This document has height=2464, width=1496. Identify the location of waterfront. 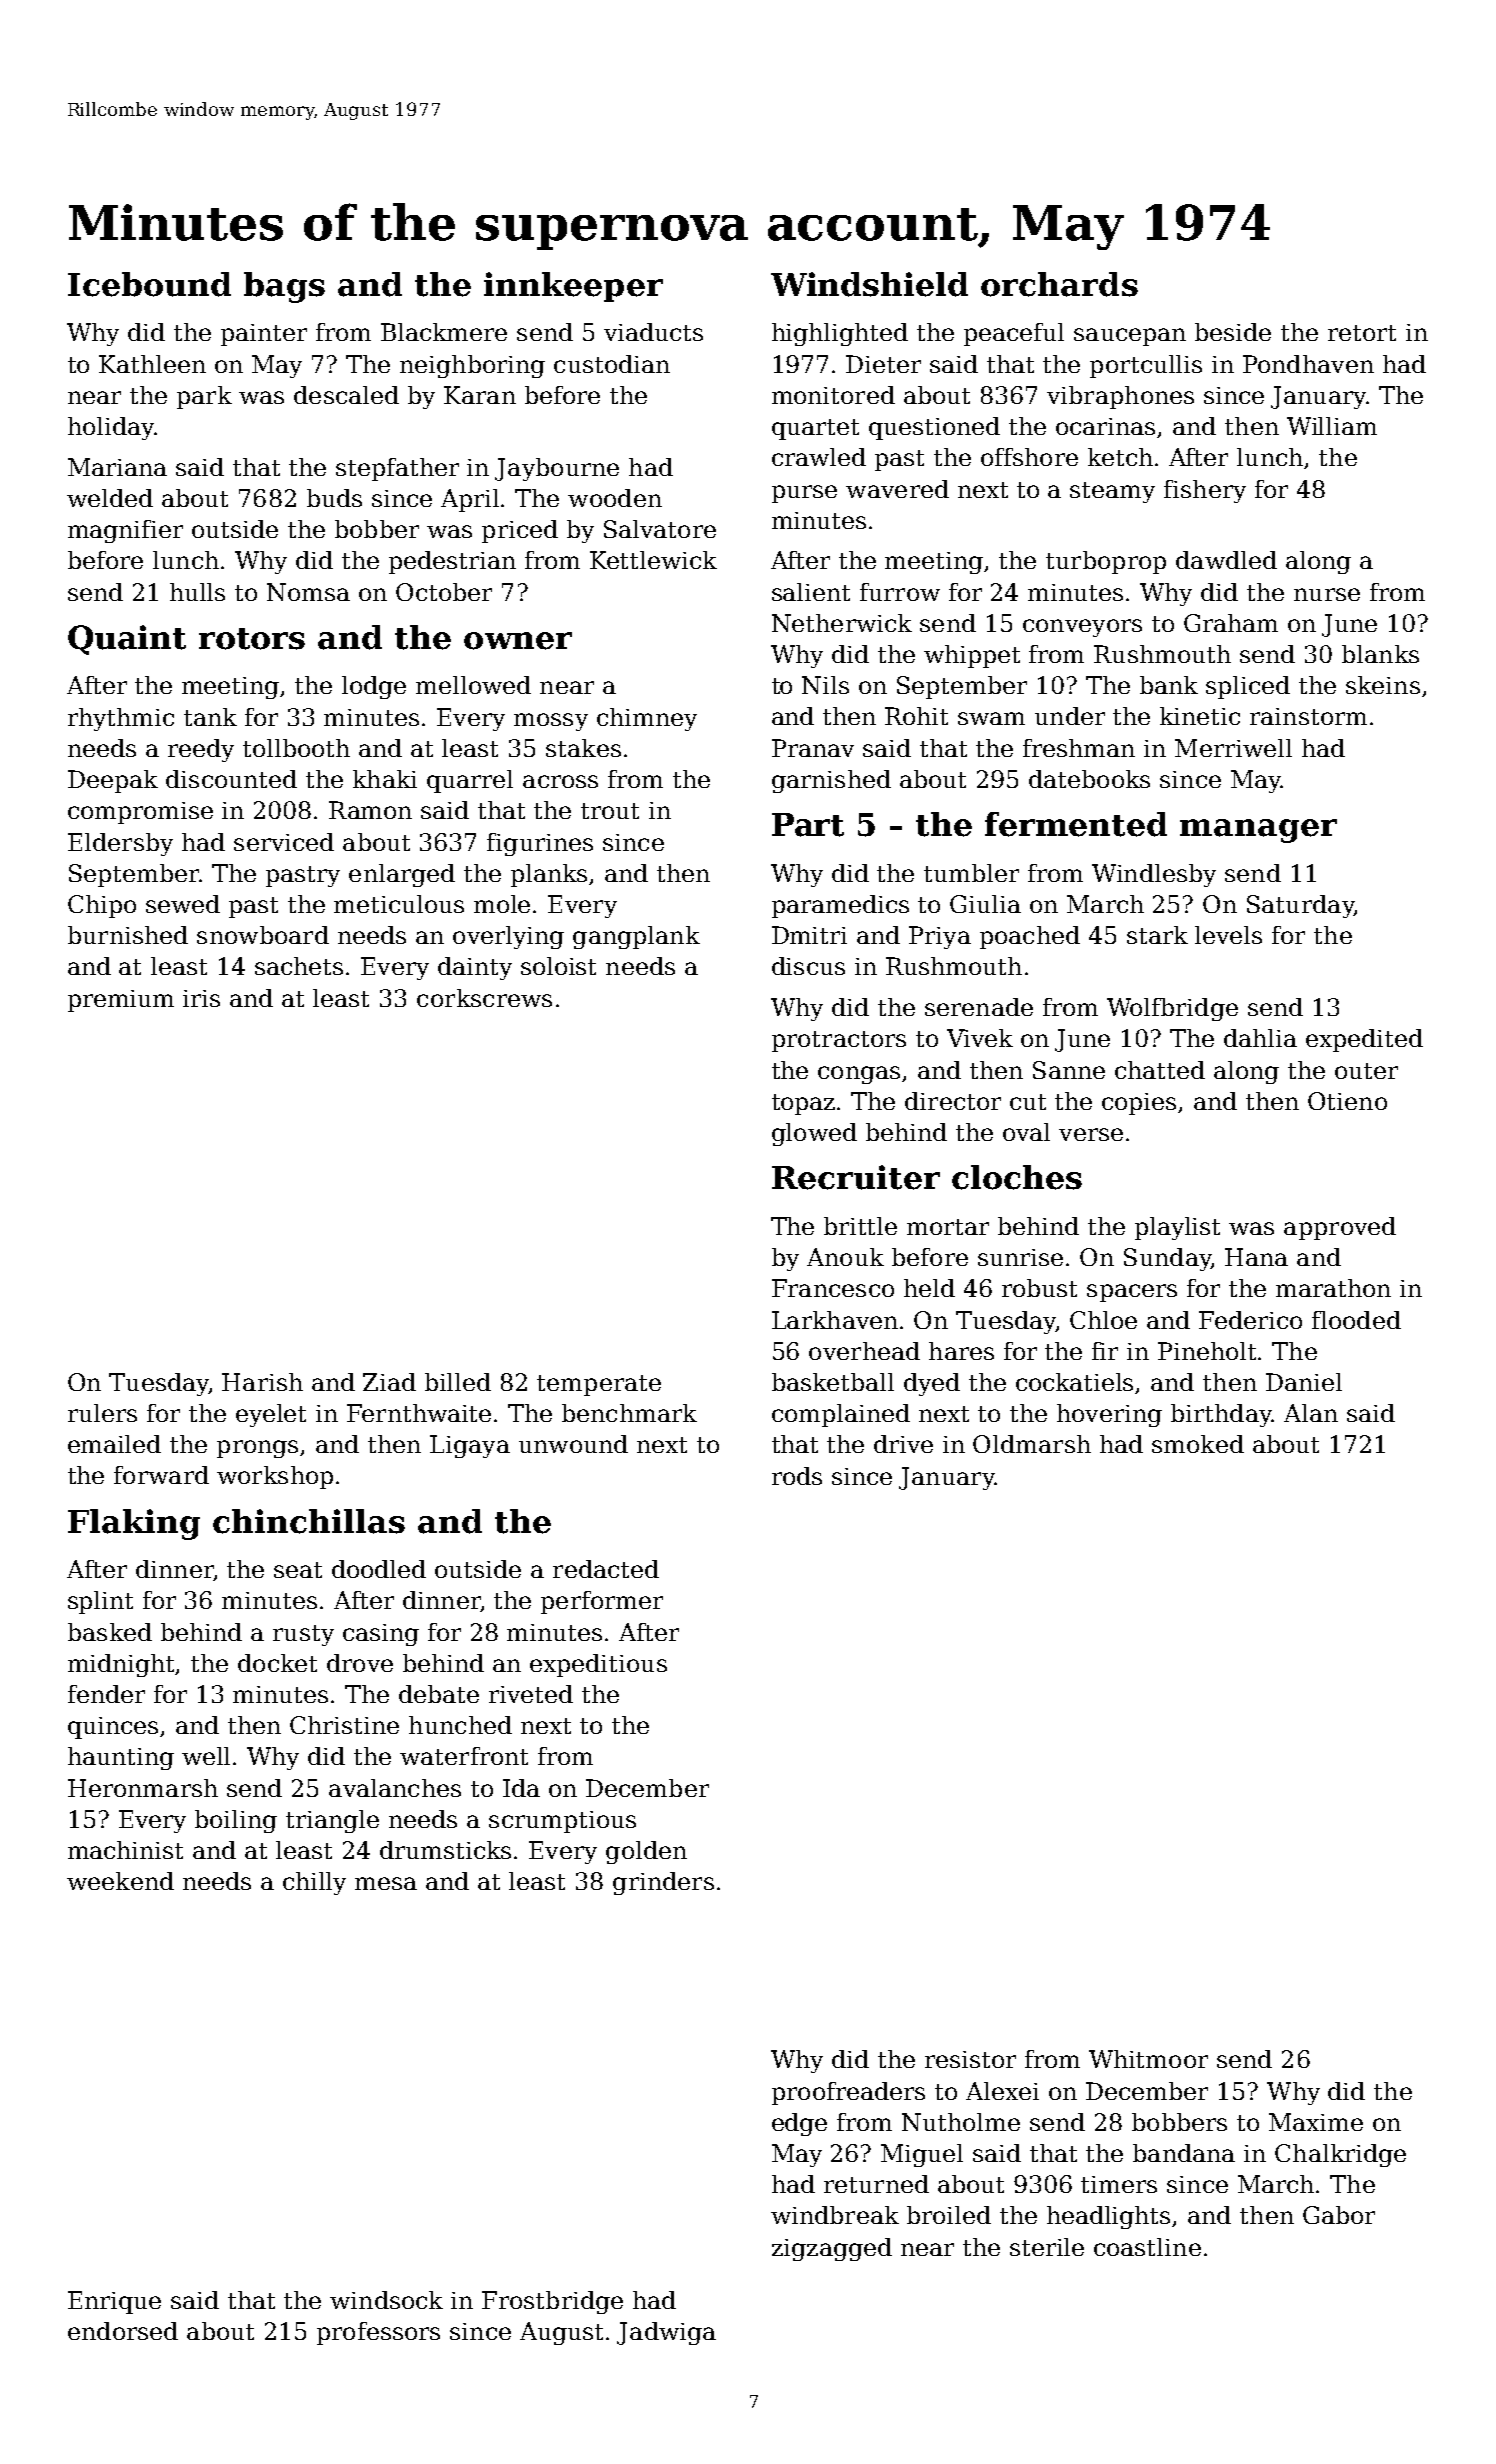
(464, 1756).
